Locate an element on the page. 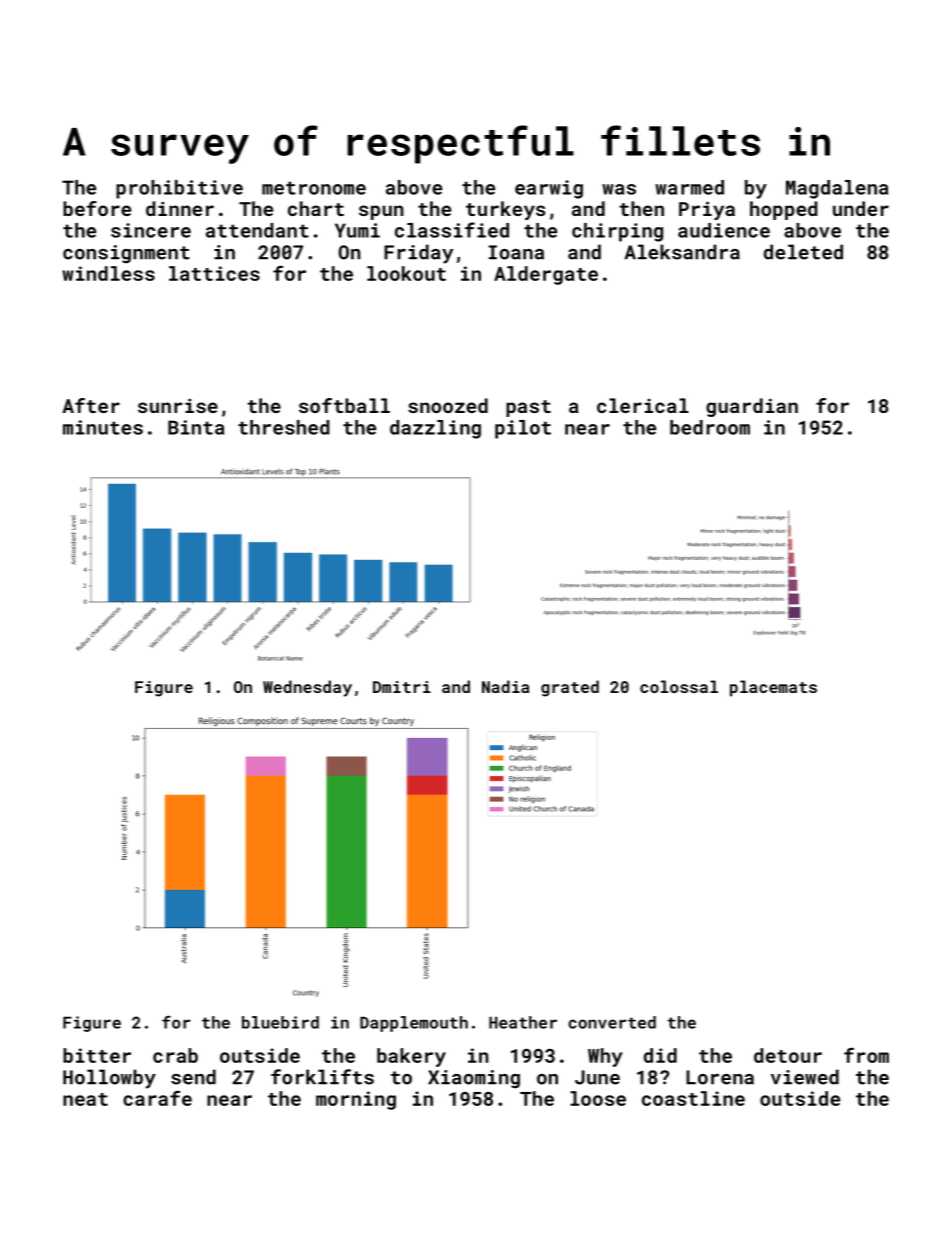 This document has height=1233, width=952. guardian is located at coordinates (752, 407).
